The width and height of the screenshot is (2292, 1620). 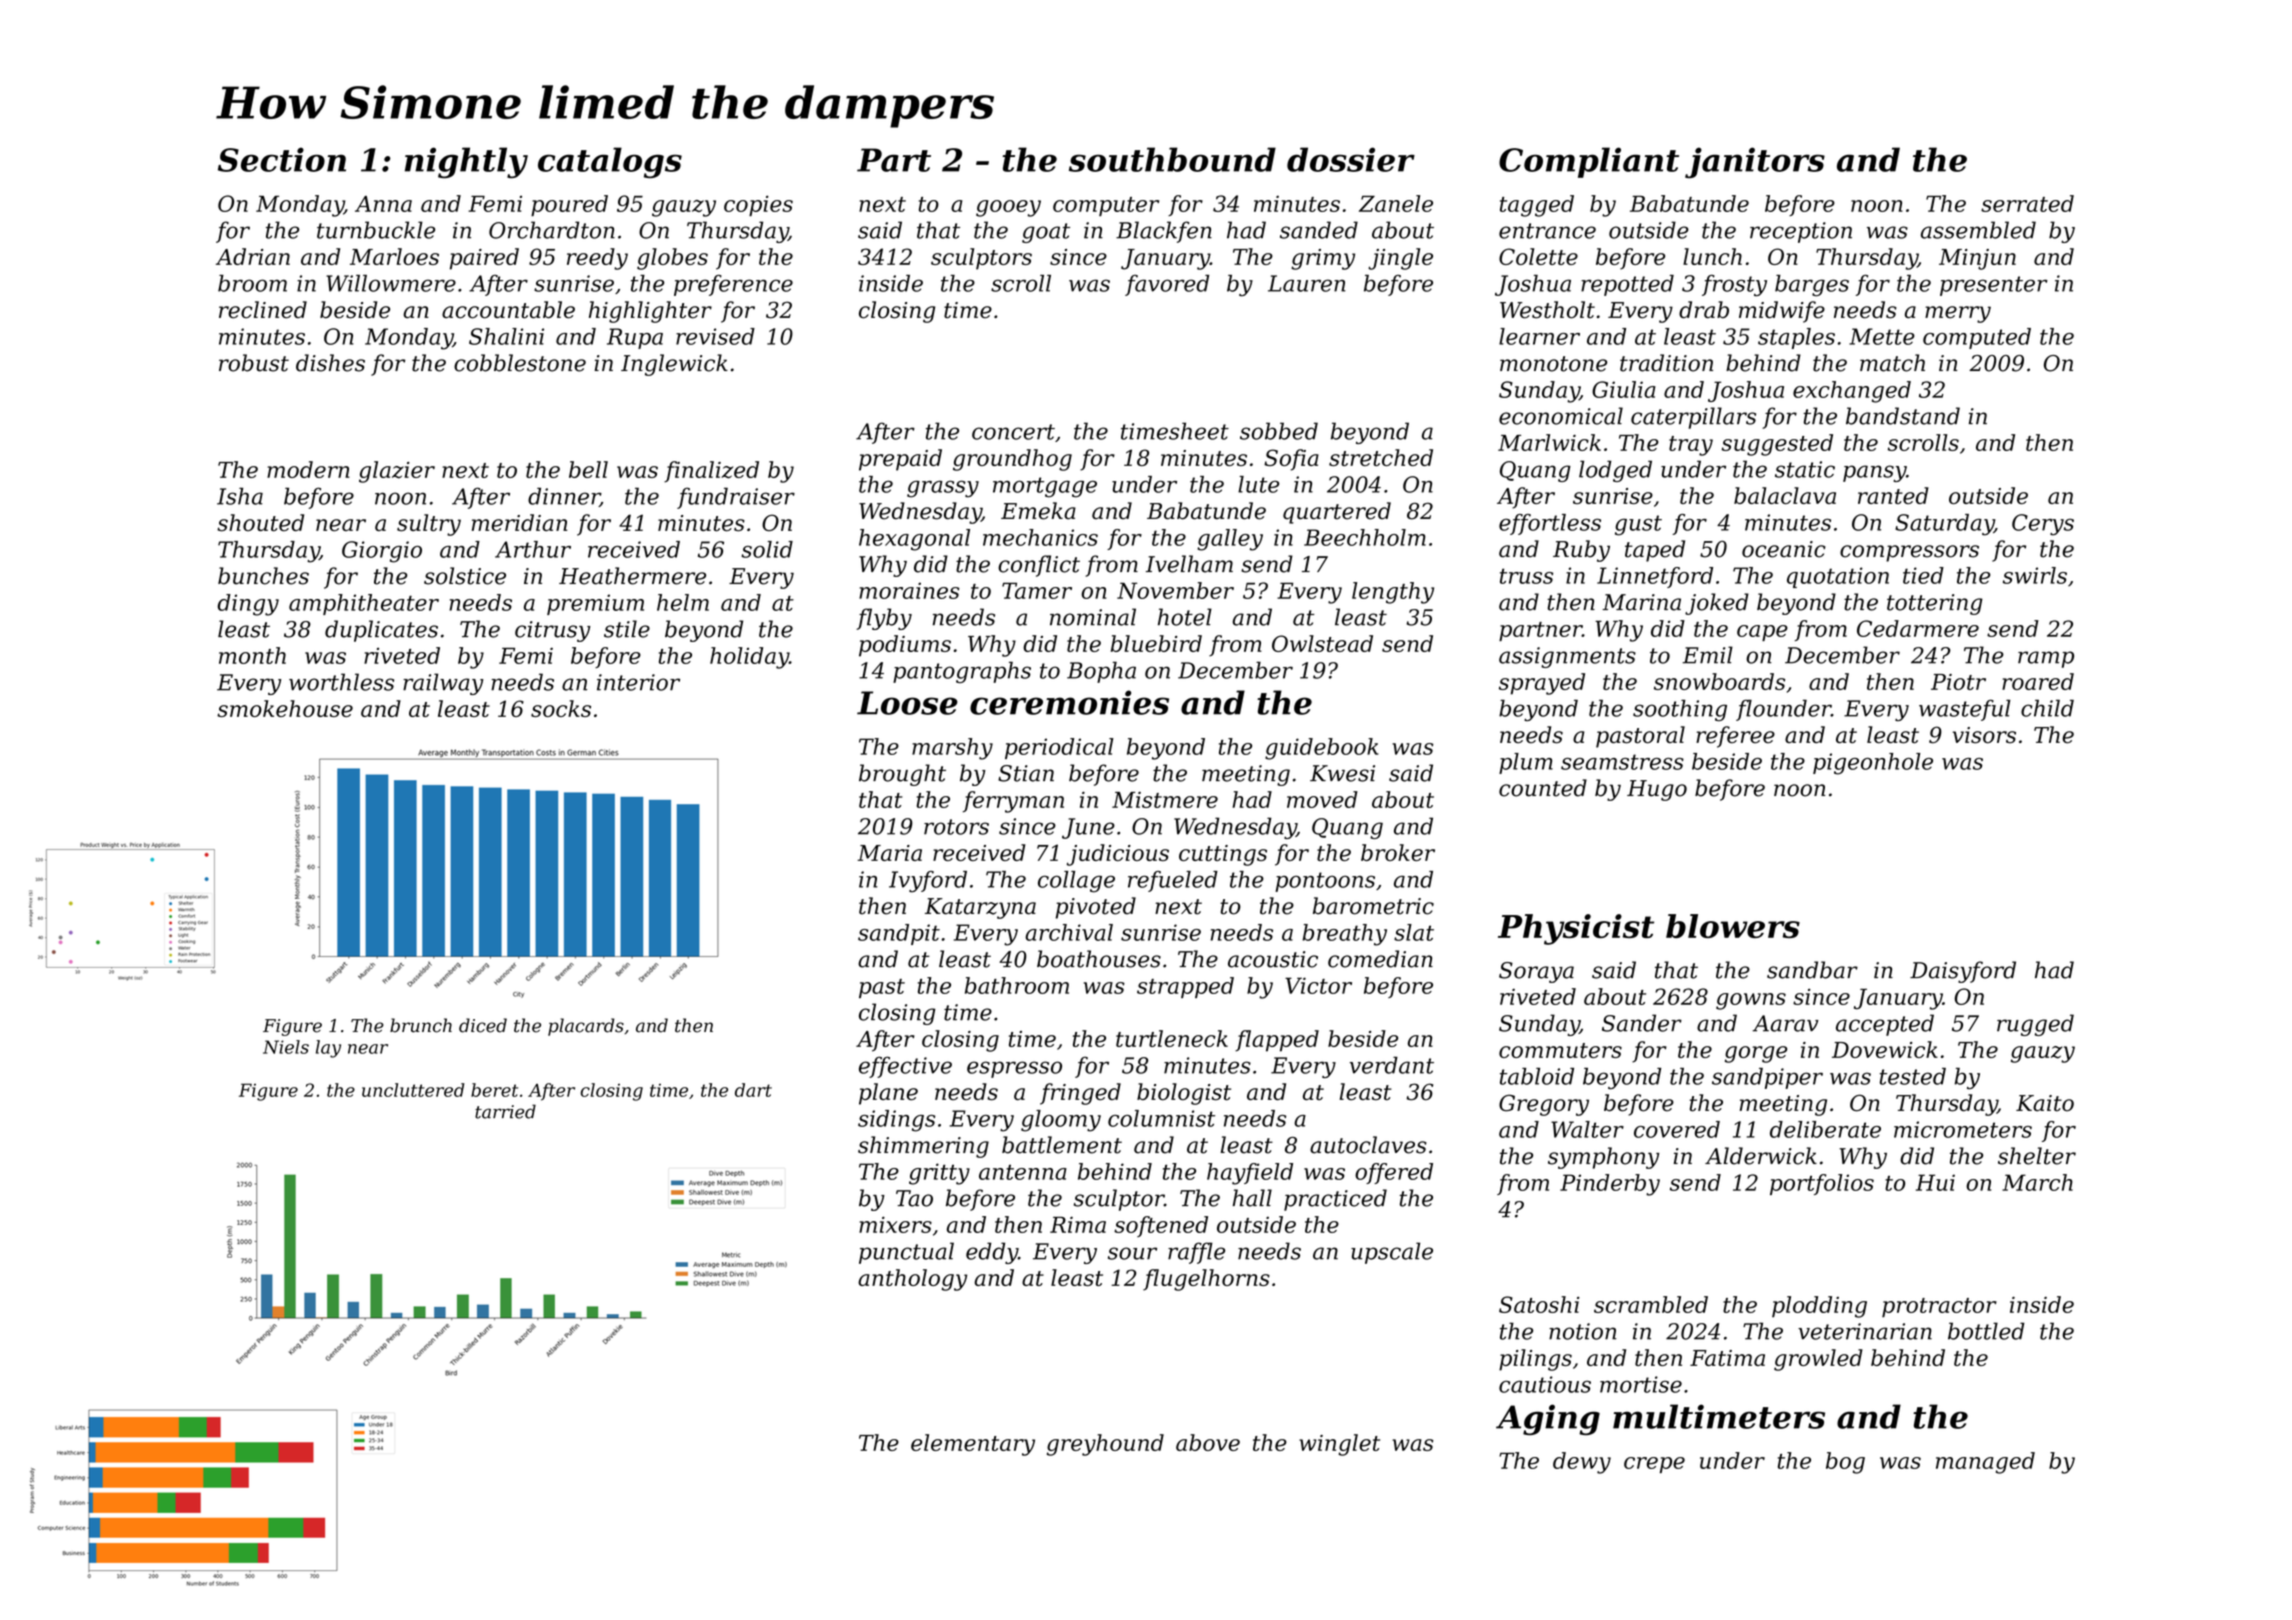 I want to click on periodical, so click(x=1059, y=748).
